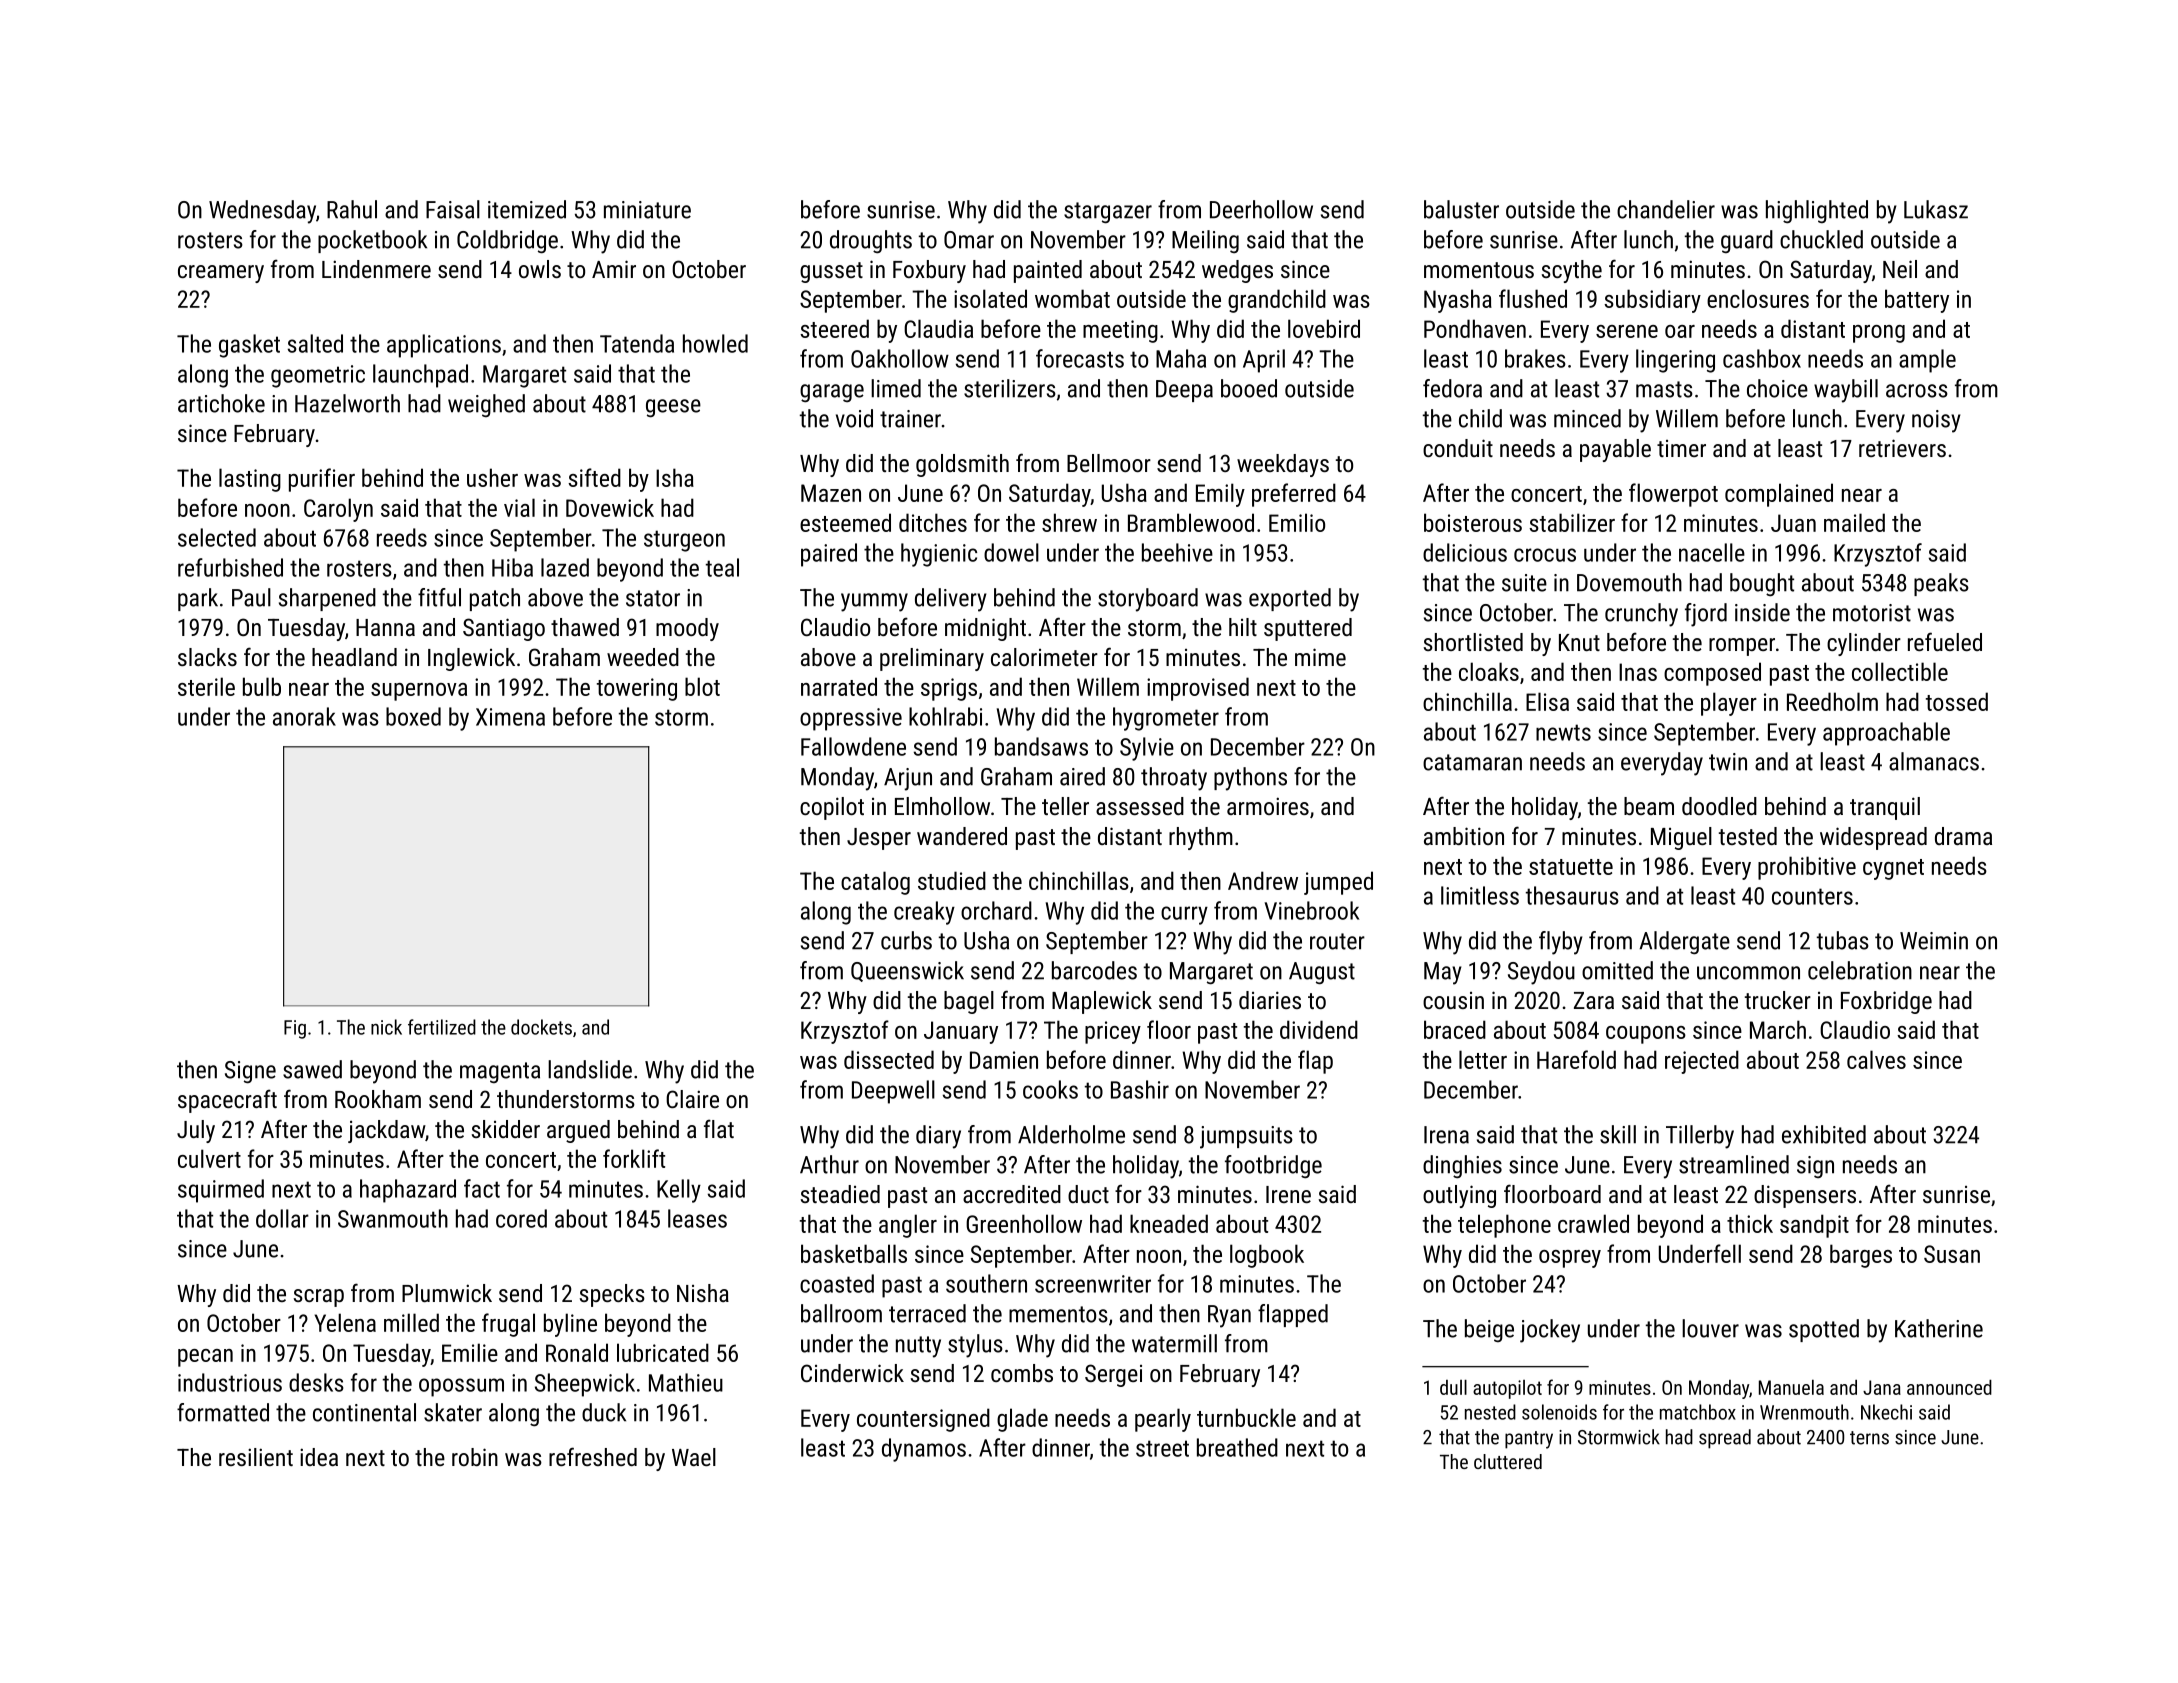 This screenshot has width=2178, height=1683. What do you see at coordinates (647, 210) in the screenshot?
I see `miniature` at bounding box center [647, 210].
